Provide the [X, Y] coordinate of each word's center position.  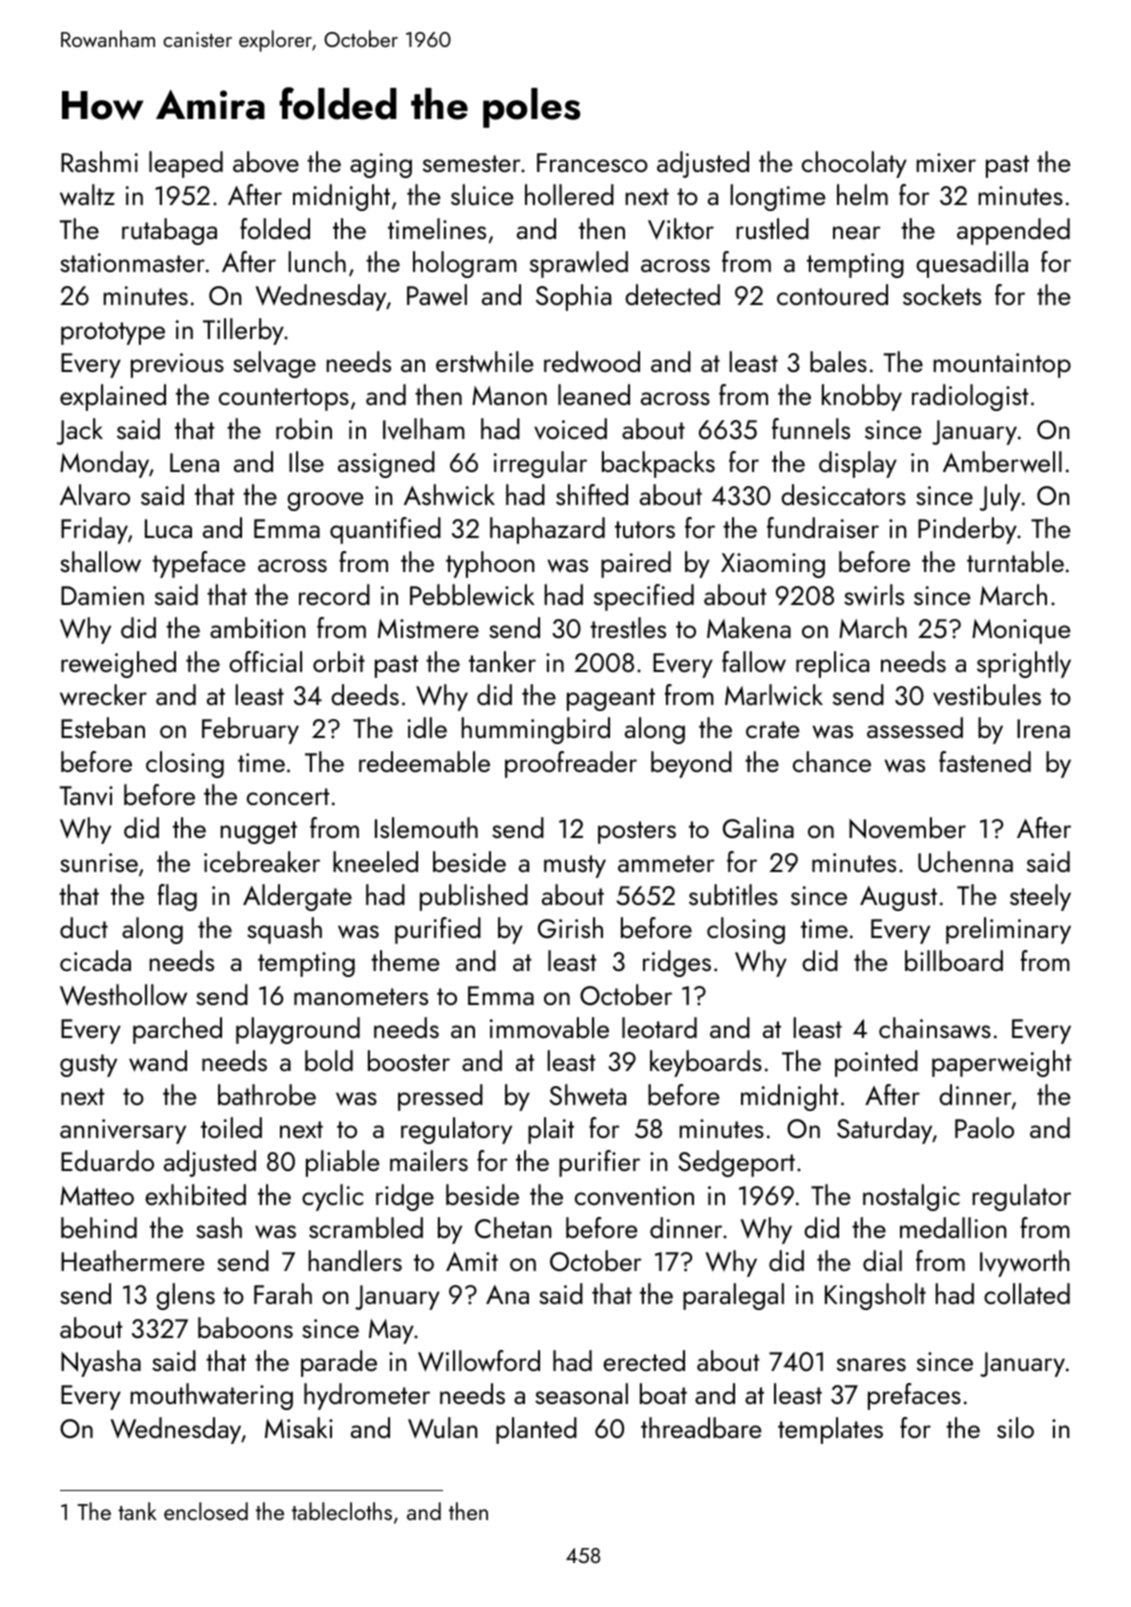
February [250, 730]
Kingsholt [875, 1296]
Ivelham [424, 429]
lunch [317, 261]
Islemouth [426, 827]
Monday [104, 464]
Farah [283, 1293]
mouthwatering [211, 1396]
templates [830, 1430]
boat [663, 1393]
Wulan [443, 1428]
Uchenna [965, 861]
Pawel [437, 295]
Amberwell [1002, 462]
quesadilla [972, 264]
